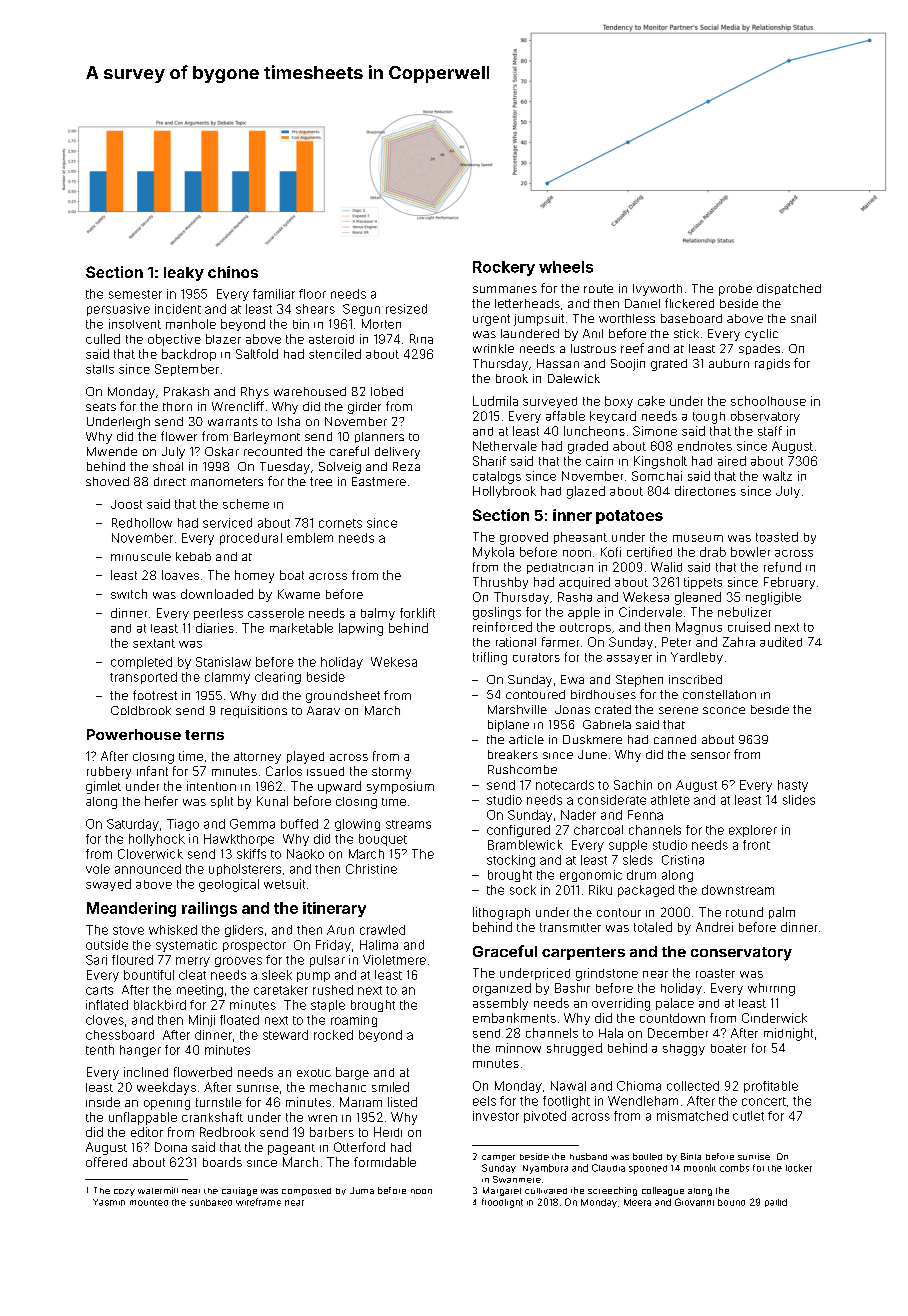  I want to click on audited, so click(781, 642).
